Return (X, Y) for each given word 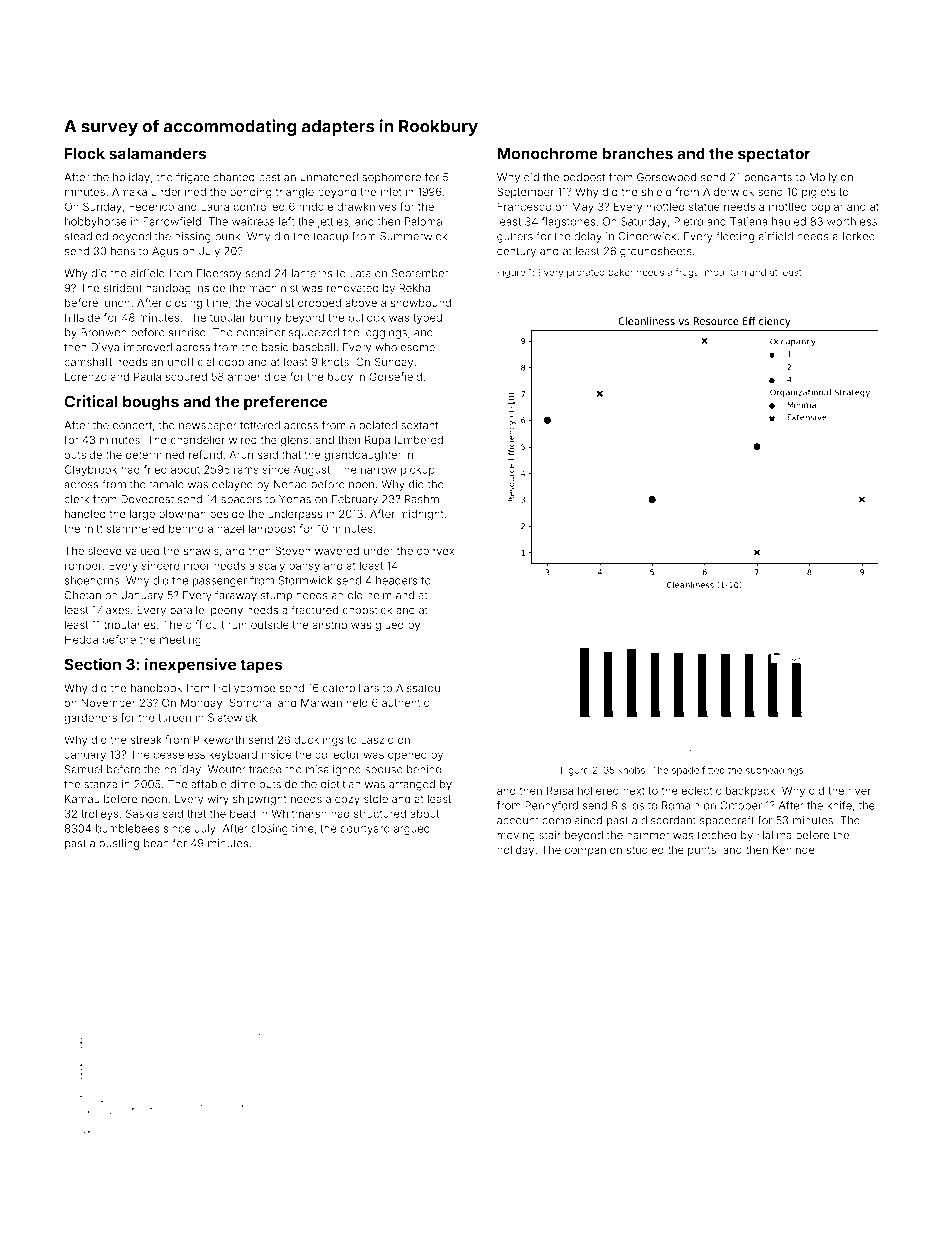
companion (593, 850)
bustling (119, 844)
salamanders (157, 153)
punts (702, 851)
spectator (774, 155)
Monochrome (547, 153)
